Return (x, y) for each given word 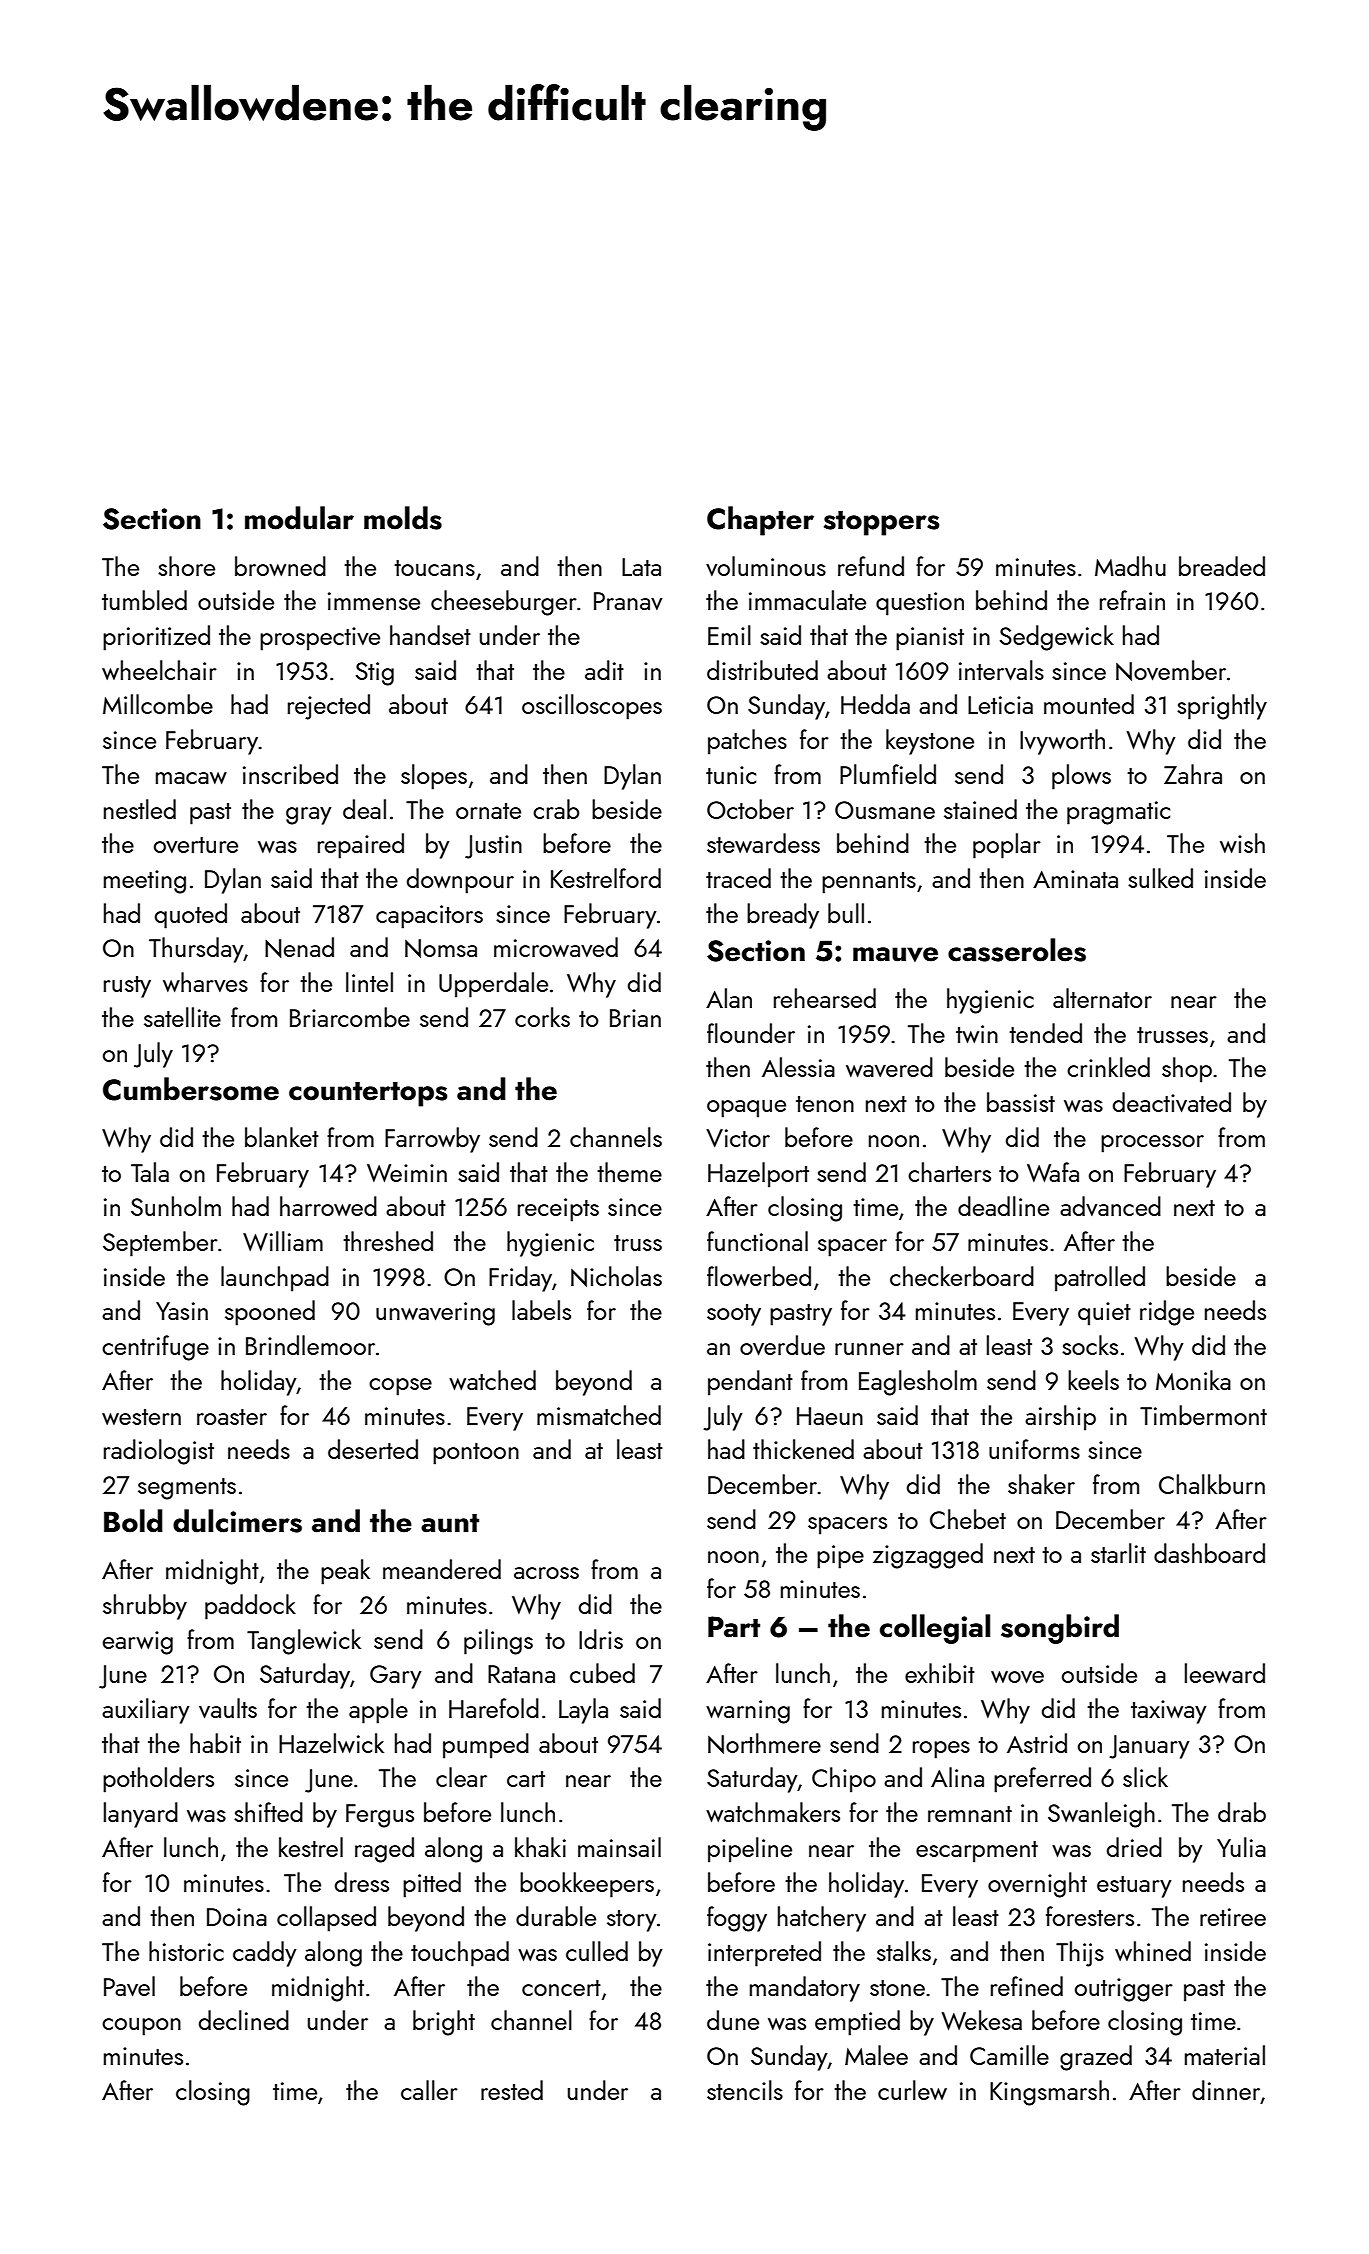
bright (444, 2023)
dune (733, 2020)
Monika (1193, 1380)
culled (597, 1951)
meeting (145, 882)
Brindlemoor (310, 1345)
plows (1081, 777)
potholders (158, 1780)
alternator (1102, 998)
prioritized (156, 638)
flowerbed (759, 1276)
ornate (488, 811)
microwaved (556, 947)
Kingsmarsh (1049, 2093)
